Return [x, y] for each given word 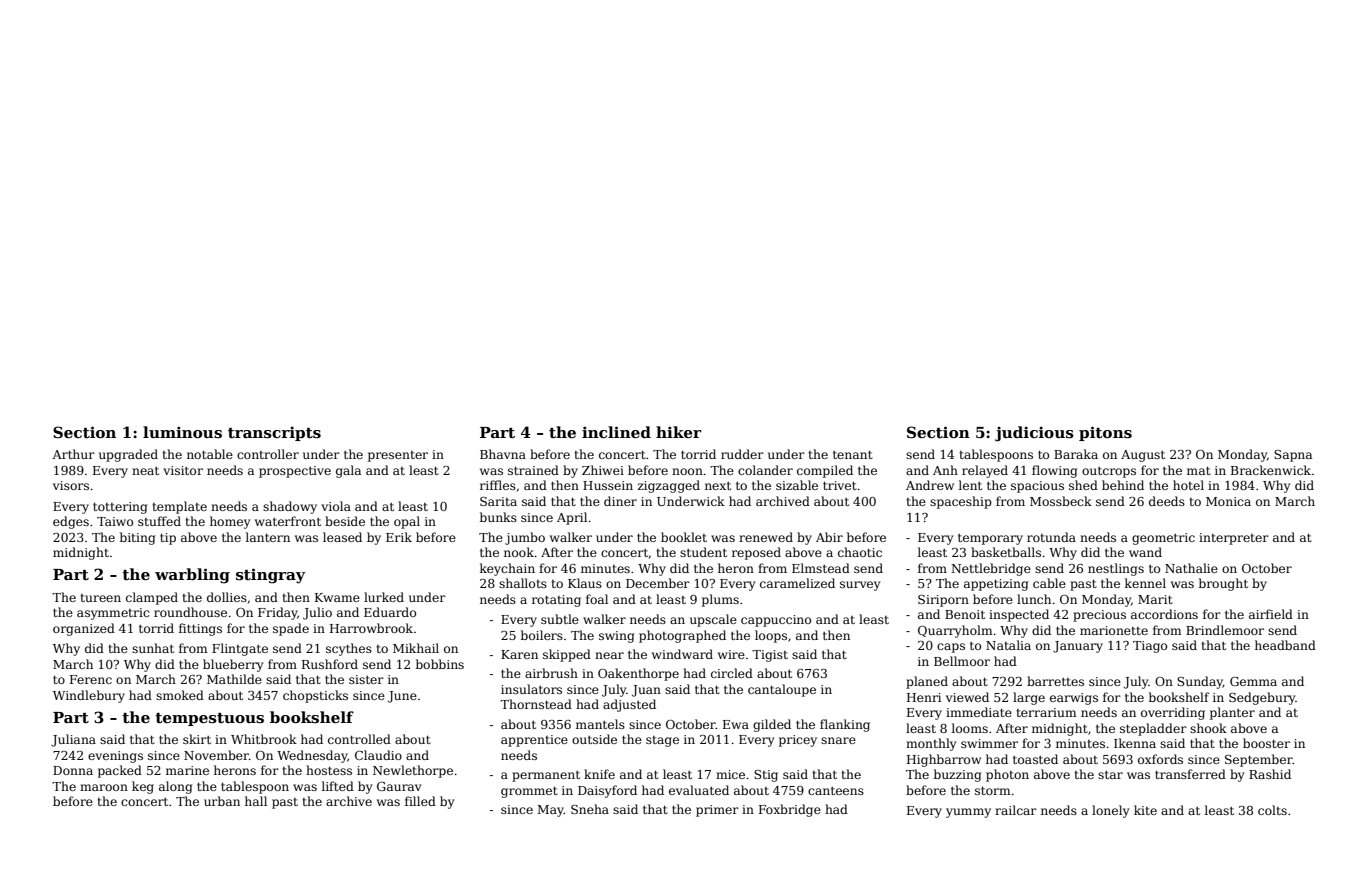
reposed [756, 553]
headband [1285, 645]
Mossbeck [1061, 501]
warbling [192, 576]
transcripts [274, 433]
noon [687, 471]
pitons [1105, 433]
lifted [338, 786]
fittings [200, 629]
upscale [713, 620]
